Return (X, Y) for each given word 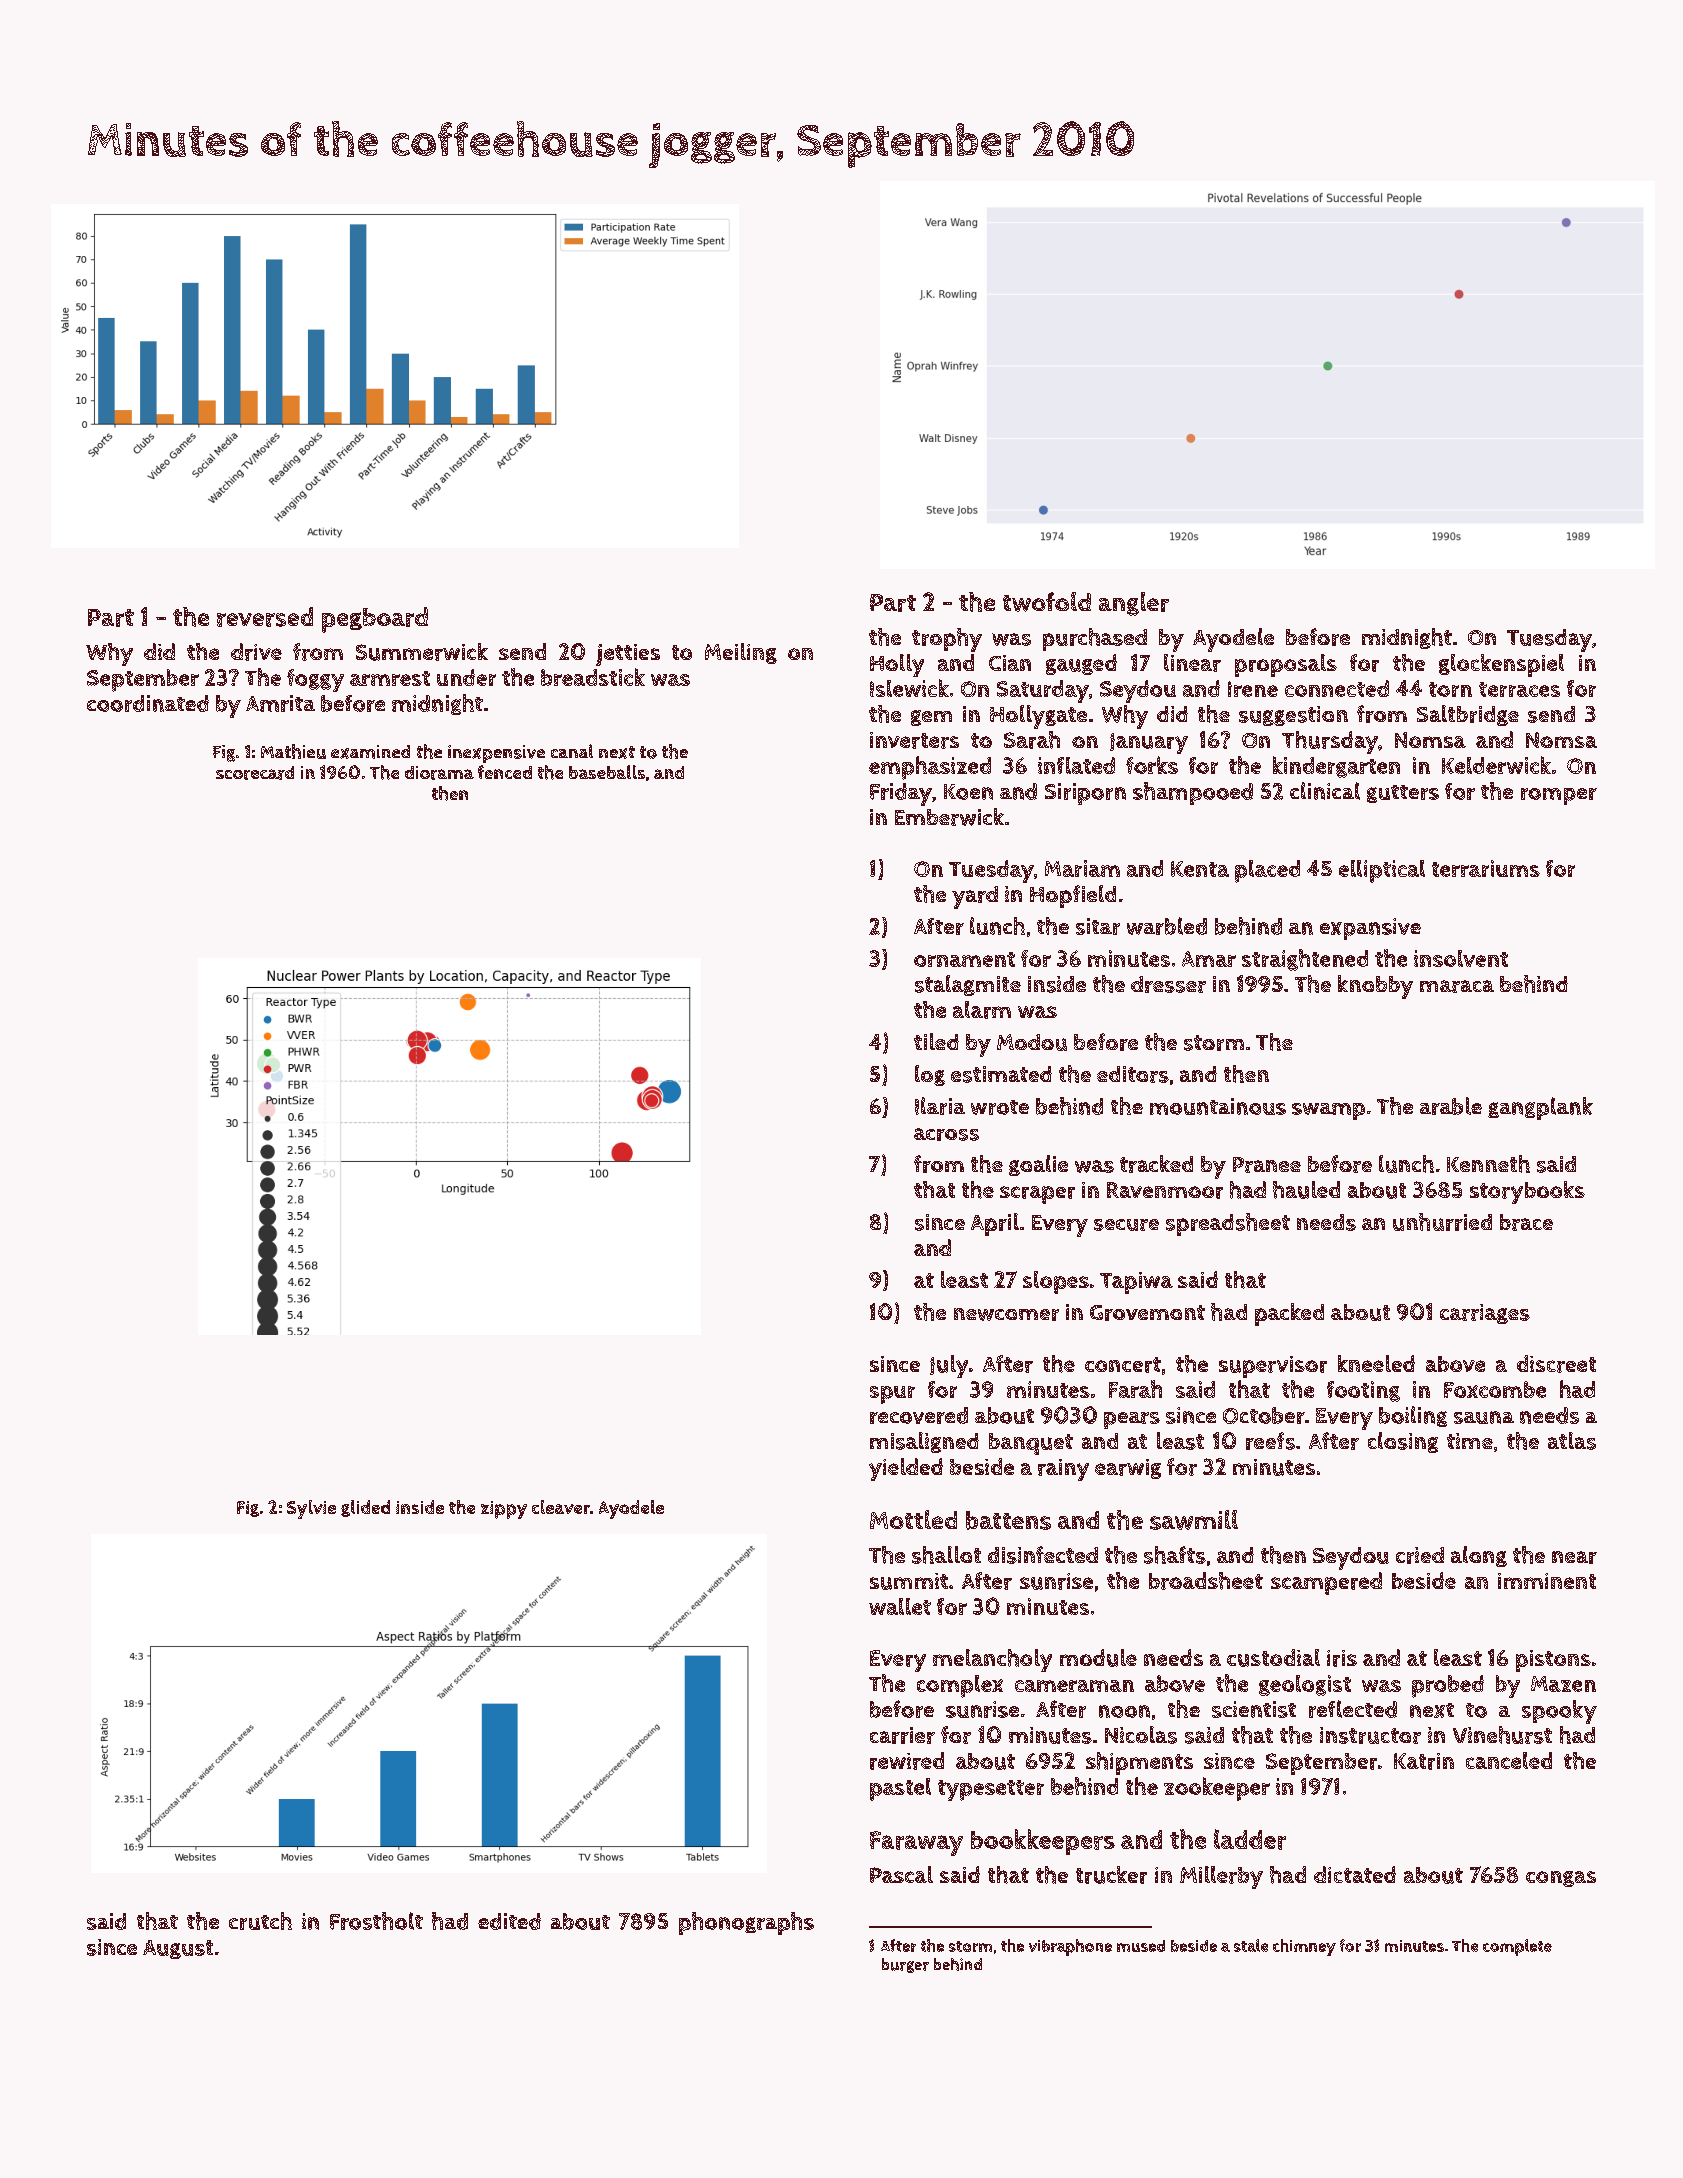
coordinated (148, 703)
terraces (1519, 689)
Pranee (1267, 1165)
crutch (260, 1921)
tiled (936, 1041)
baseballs (607, 772)
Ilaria (940, 1106)
